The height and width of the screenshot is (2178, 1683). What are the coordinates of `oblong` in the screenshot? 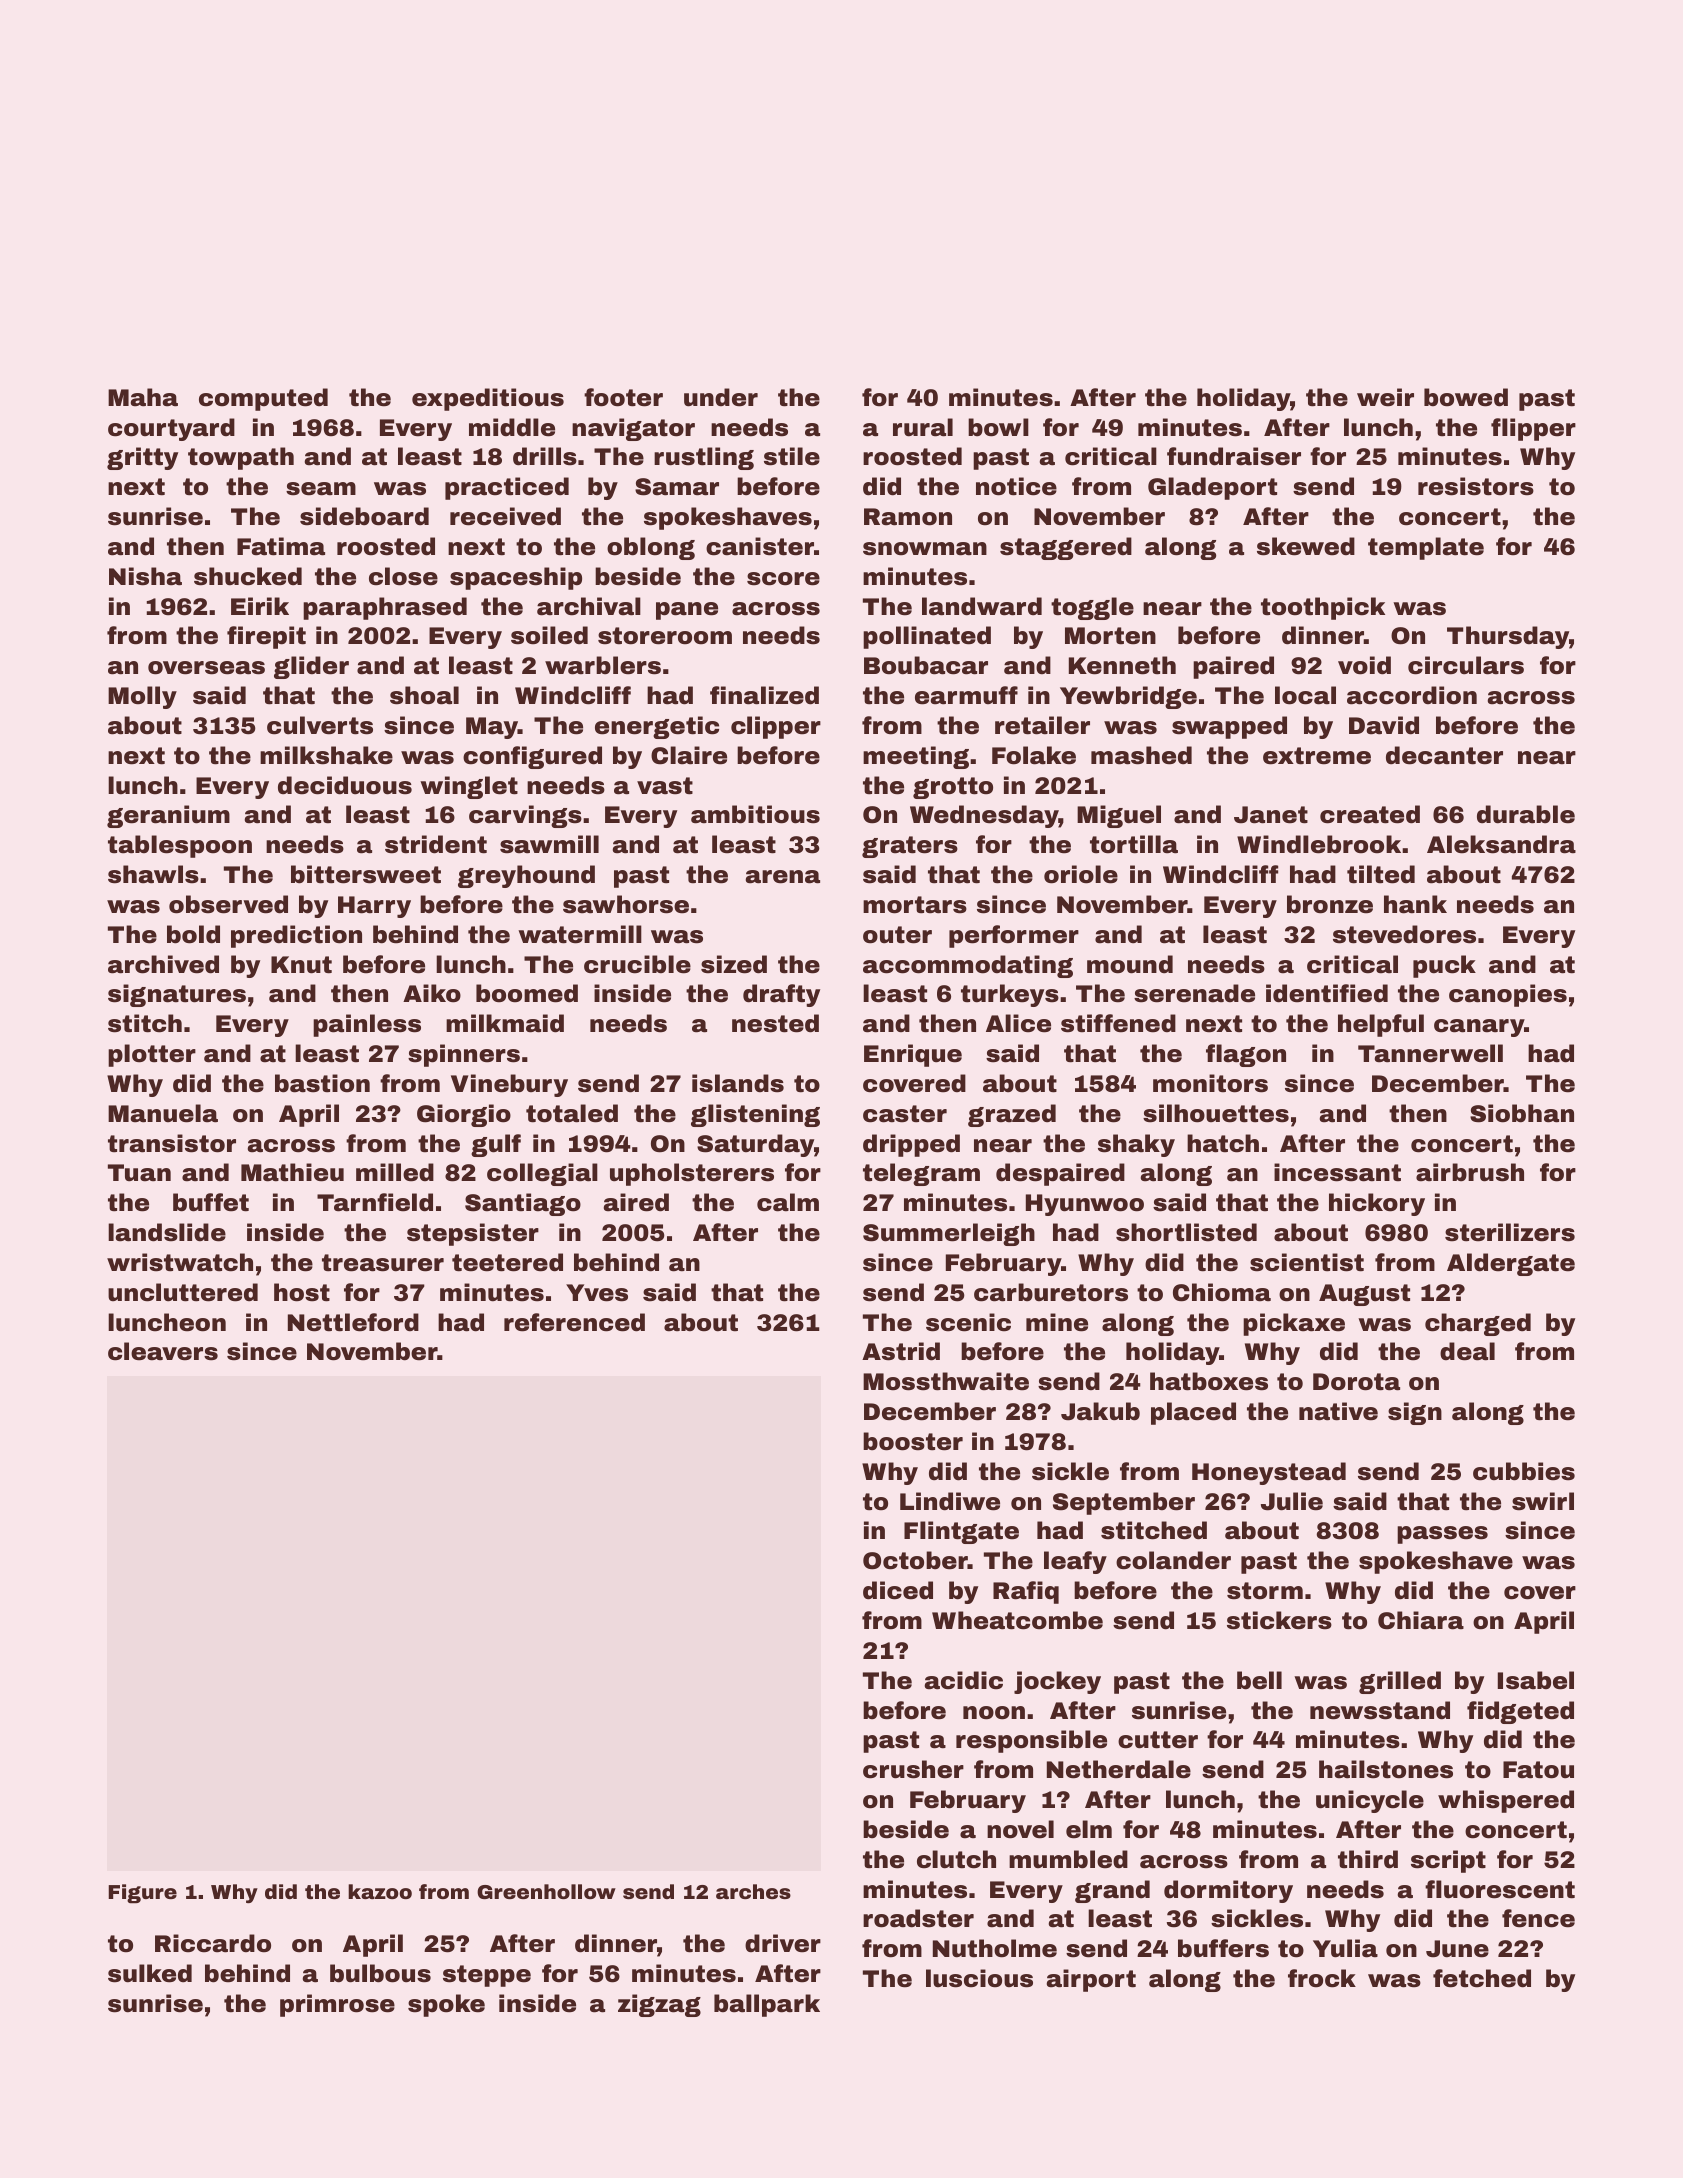 It's located at (651, 548).
